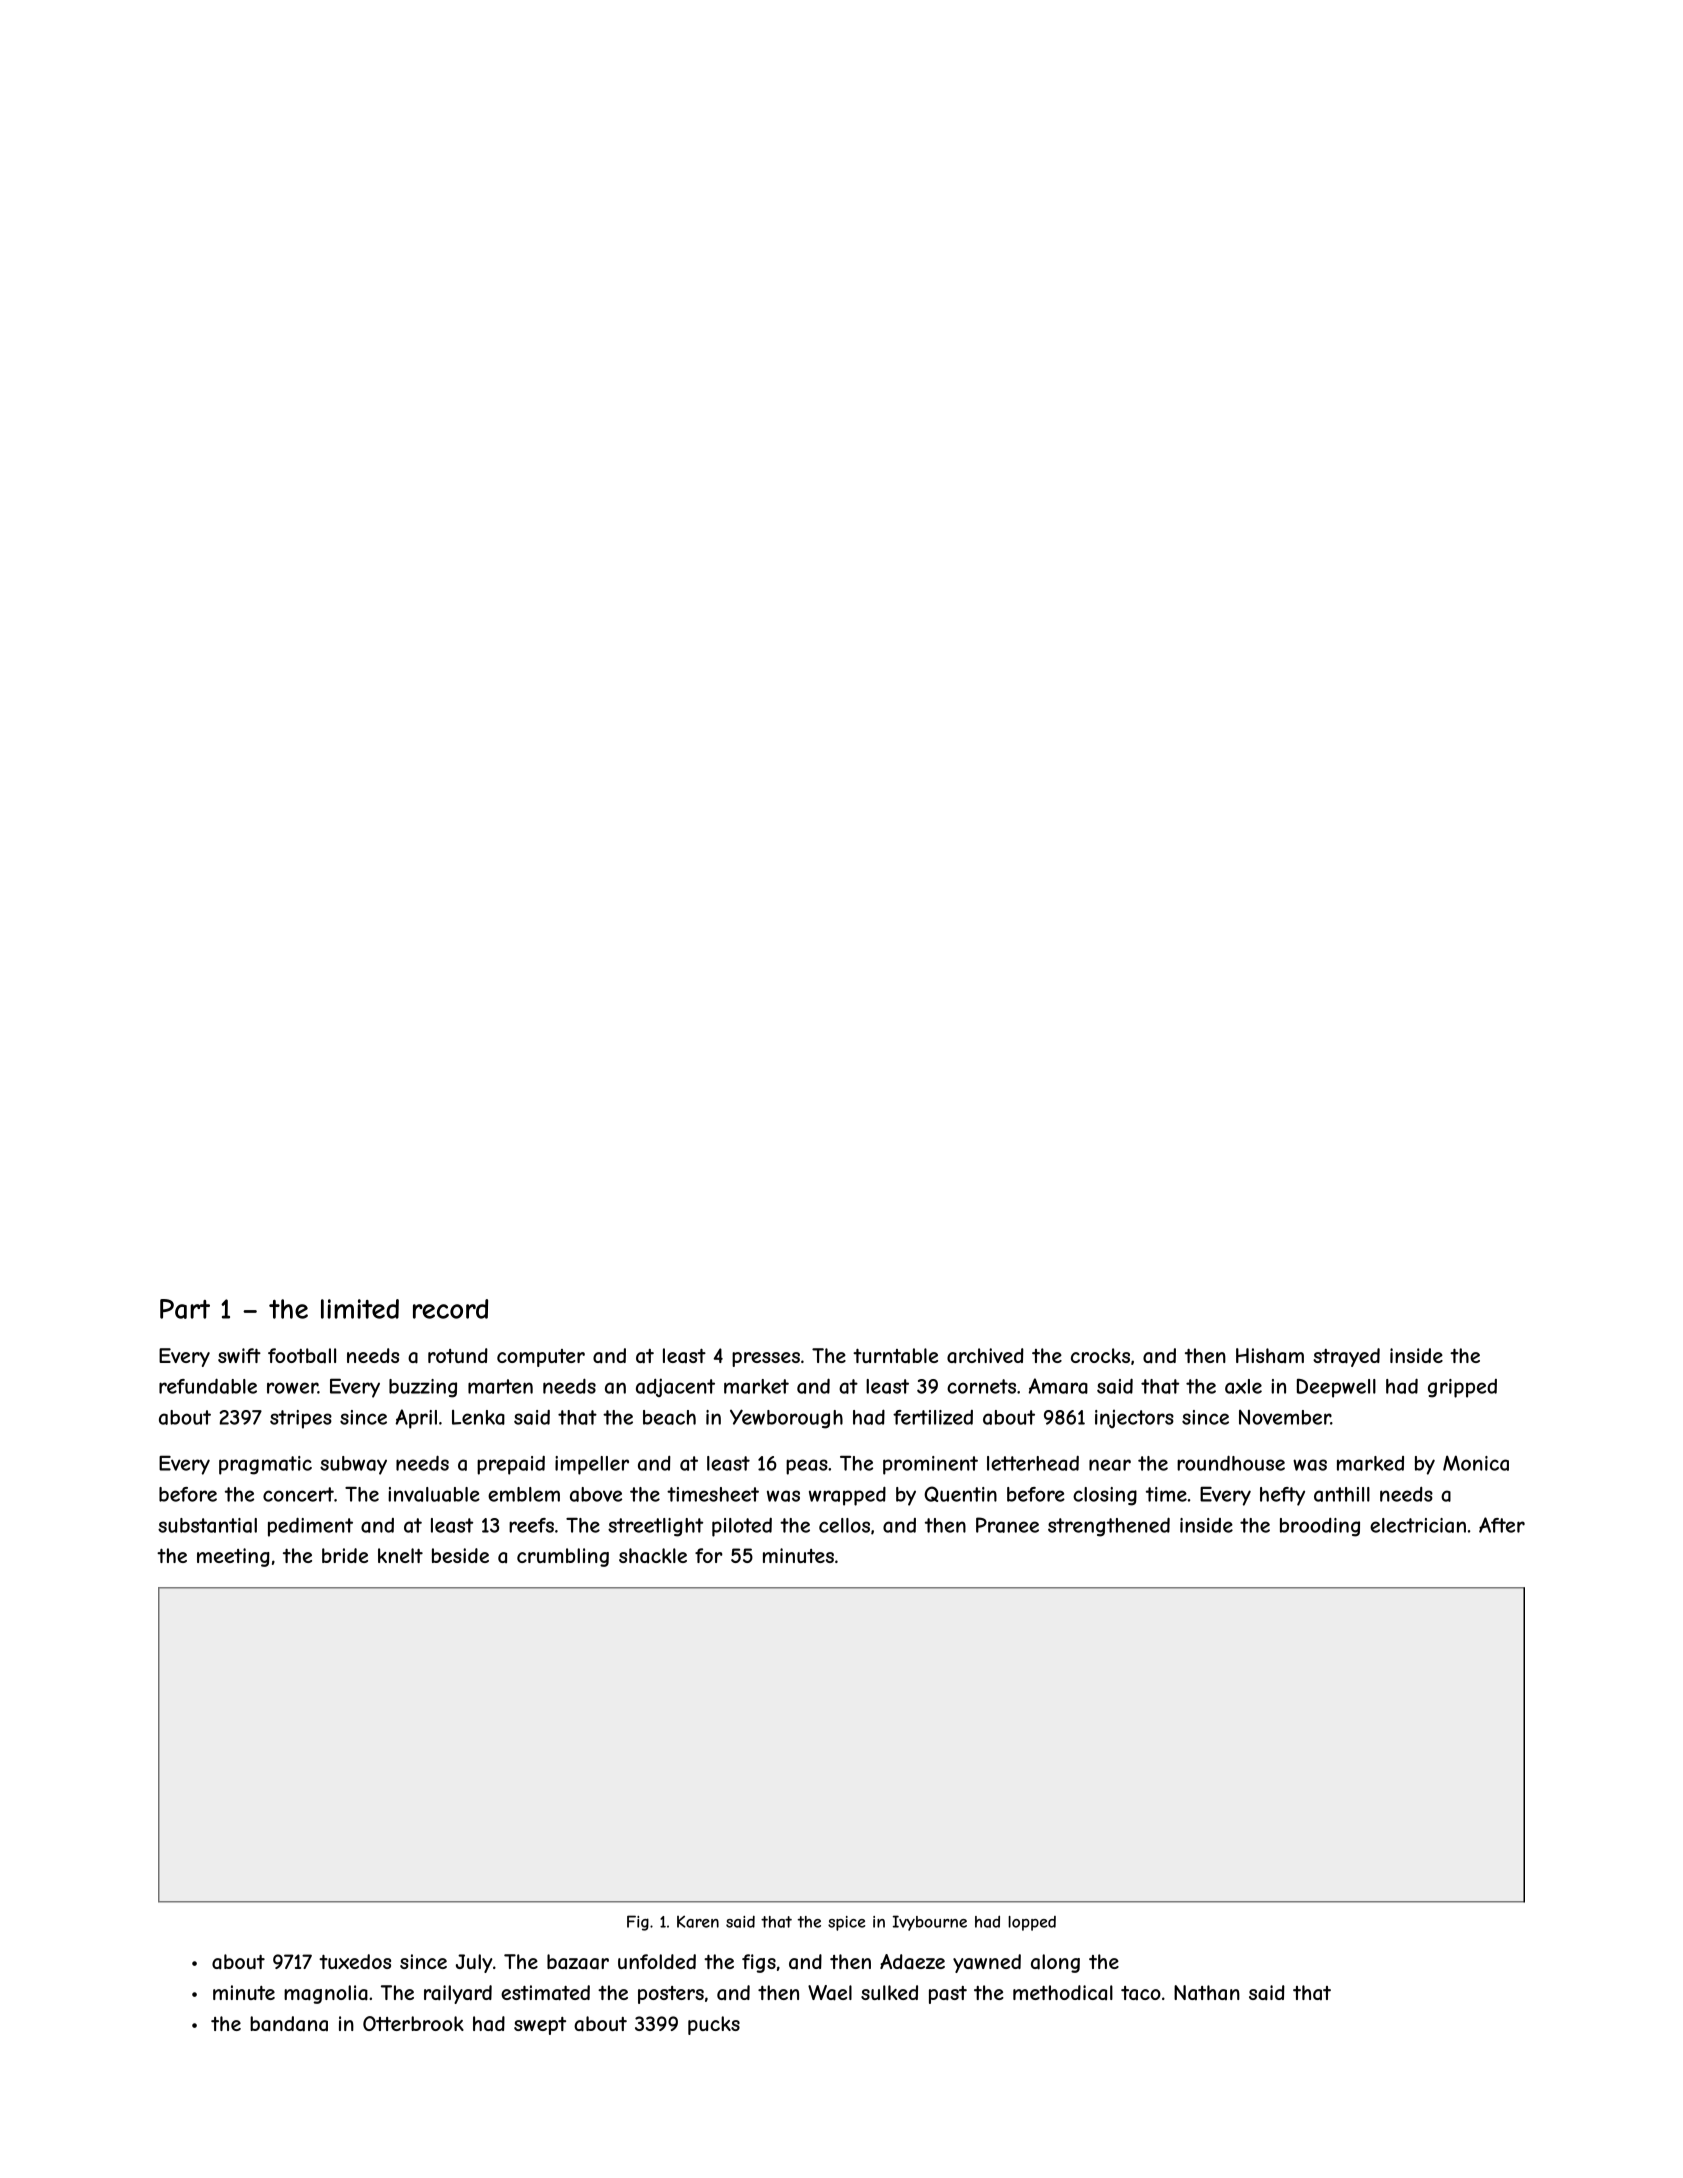 This screenshot has height=2178, width=1683. Describe the element at coordinates (400, 1555) in the screenshot. I see `knelt` at that location.
